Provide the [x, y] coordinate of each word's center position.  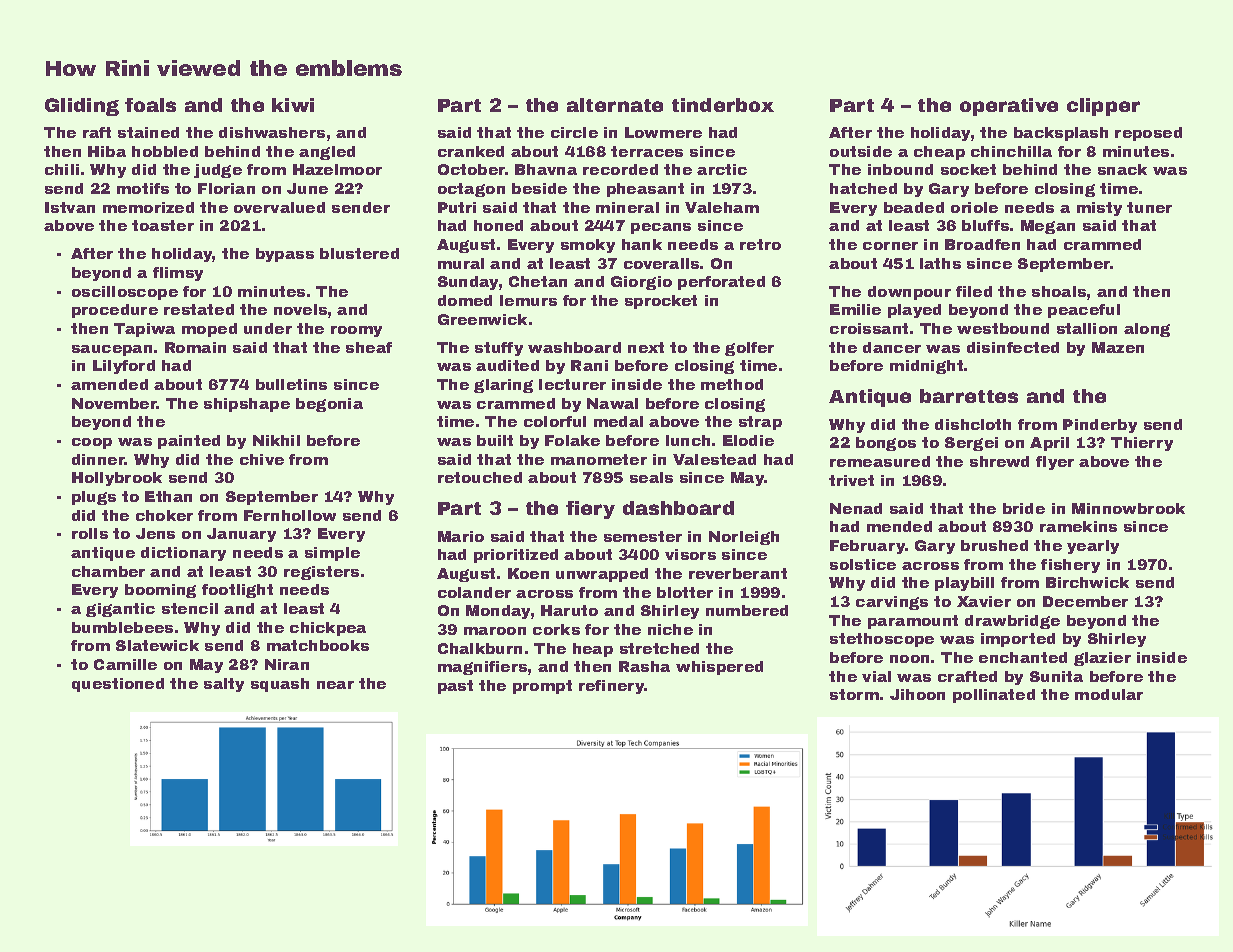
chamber [108, 571]
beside [539, 188]
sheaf [369, 347]
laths [940, 263]
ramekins [1078, 526]
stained [148, 132]
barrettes [969, 396]
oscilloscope [125, 293]
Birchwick [1087, 582]
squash [280, 685]
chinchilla [1011, 151]
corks [556, 629]
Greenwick [482, 319]
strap [760, 423]
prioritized [516, 556]
